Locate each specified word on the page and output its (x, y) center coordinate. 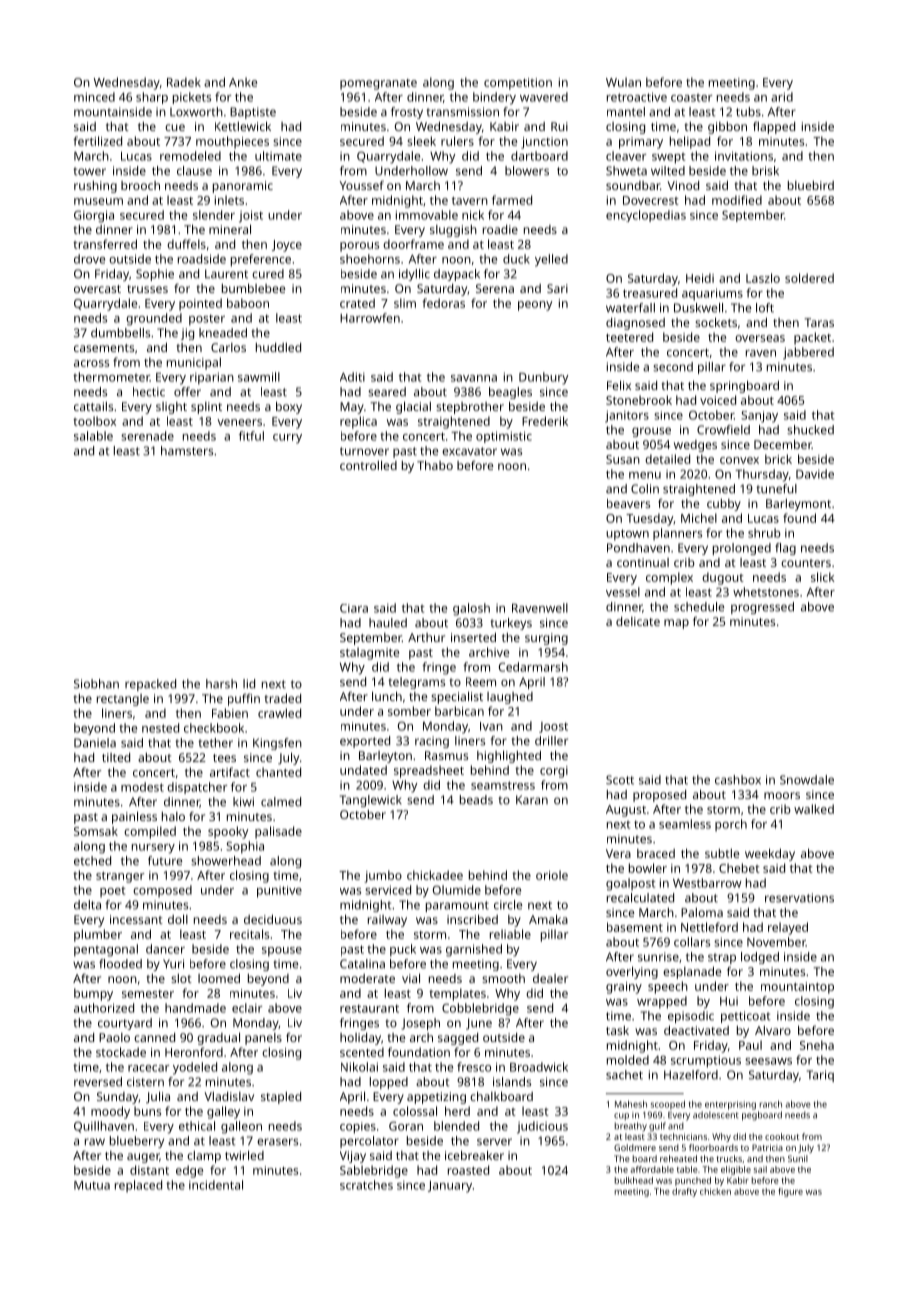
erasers (277, 1142)
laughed (510, 698)
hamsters (187, 451)
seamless (685, 824)
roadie (500, 229)
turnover (364, 451)
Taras (819, 322)
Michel (699, 518)
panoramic (243, 187)
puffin (244, 699)
